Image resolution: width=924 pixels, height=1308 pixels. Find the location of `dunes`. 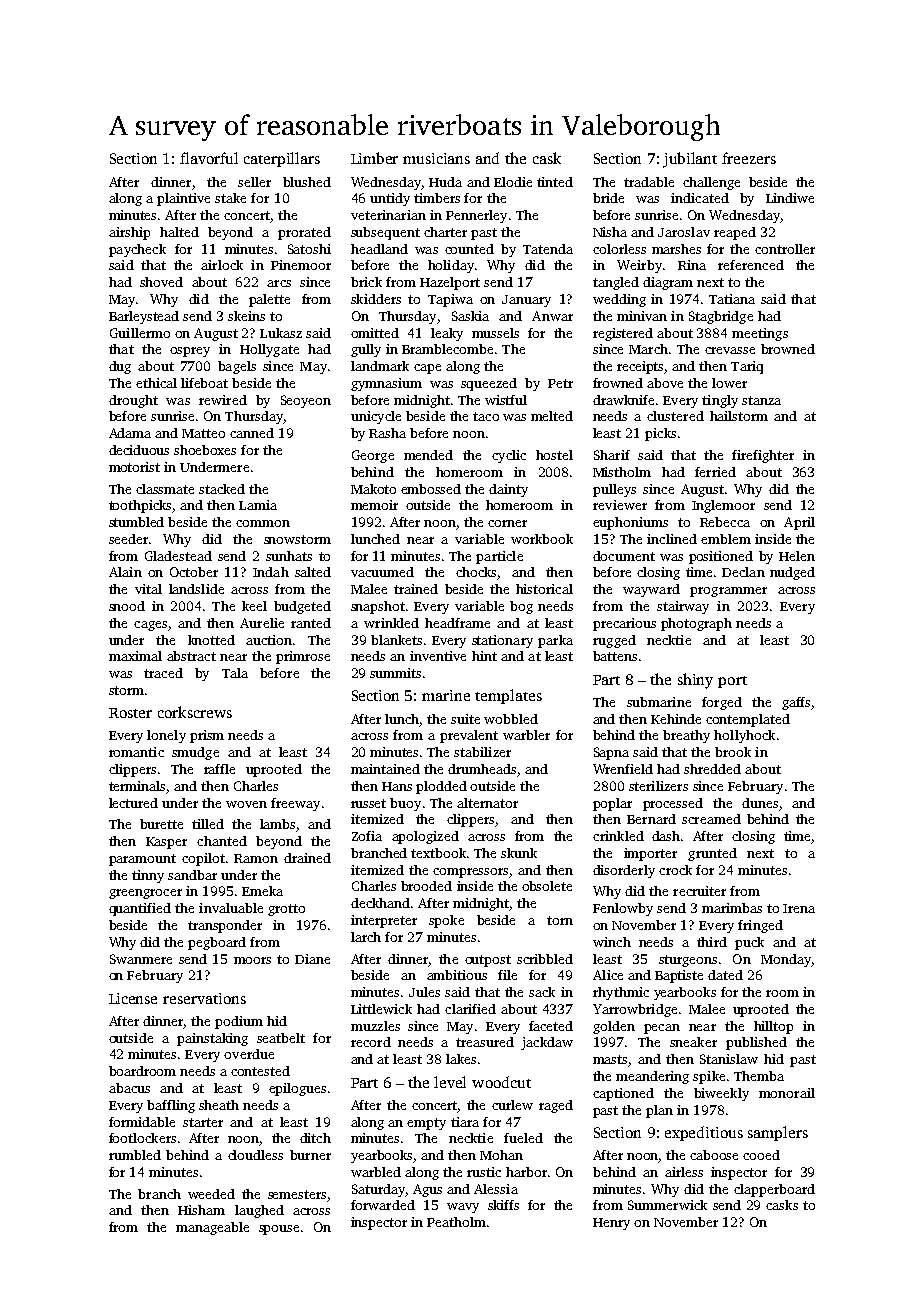

dunes is located at coordinates (760, 803).
